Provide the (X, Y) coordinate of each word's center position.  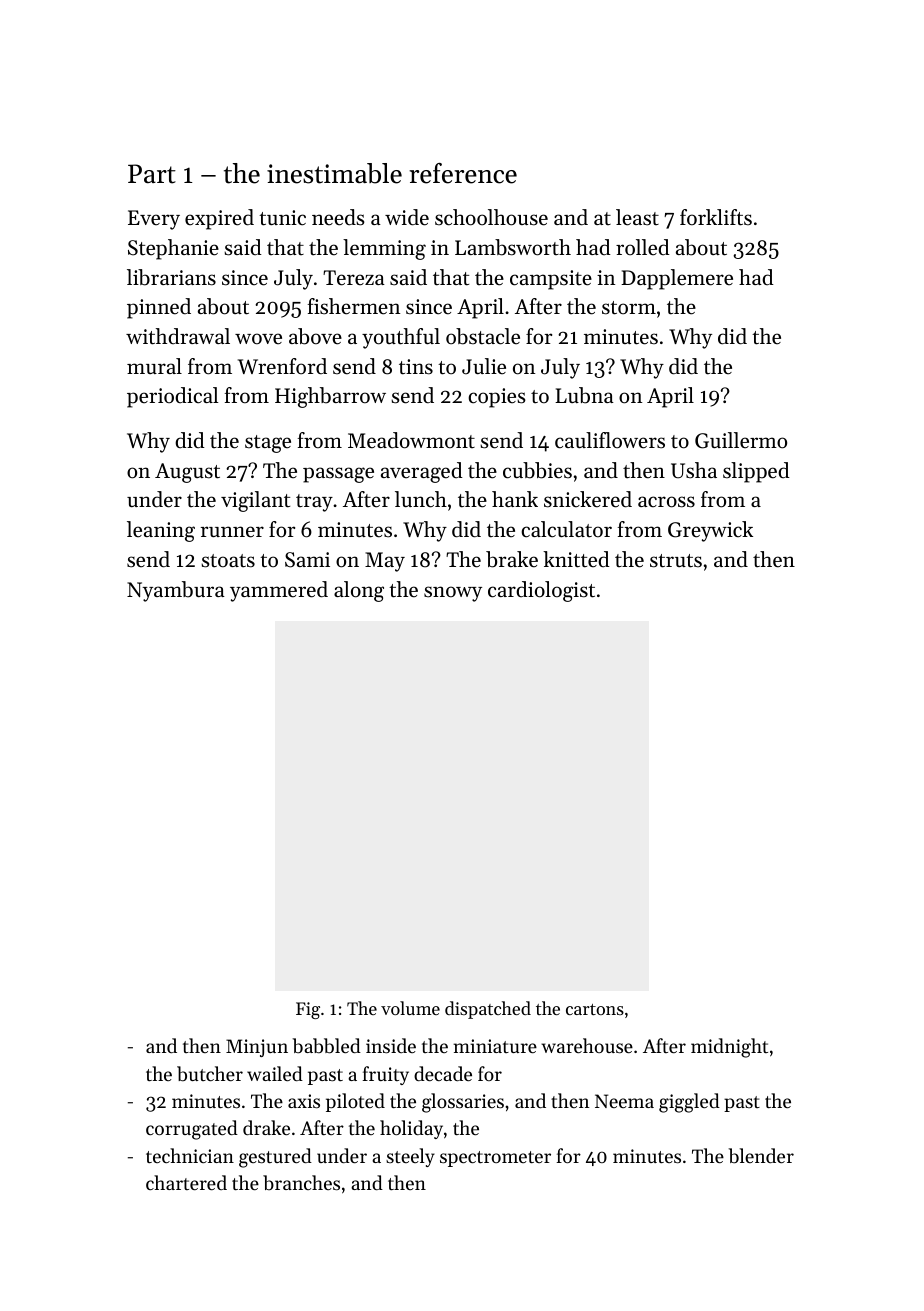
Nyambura (176, 591)
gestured (275, 1158)
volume (410, 1008)
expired (219, 219)
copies (497, 398)
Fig (308, 1010)
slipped (756, 472)
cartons (595, 1009)
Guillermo (741, 440)
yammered (279, 591)
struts (676, 561)
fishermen (354, 306)
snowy (453, 594)
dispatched (488, 1010)
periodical (172, 397)
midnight (729, 1048)
